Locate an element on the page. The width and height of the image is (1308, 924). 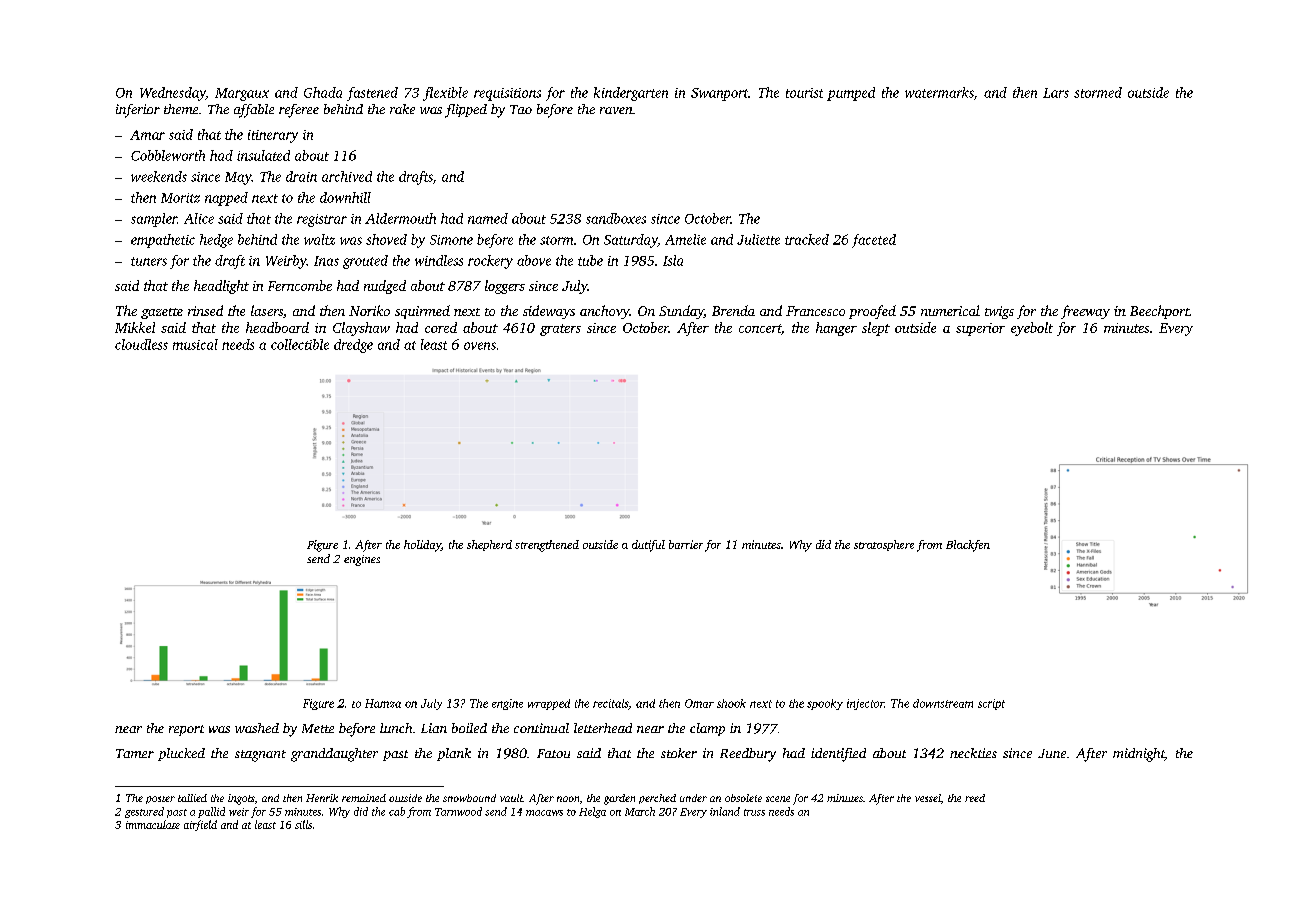
Juliette is located at coordinates (758, 239).
